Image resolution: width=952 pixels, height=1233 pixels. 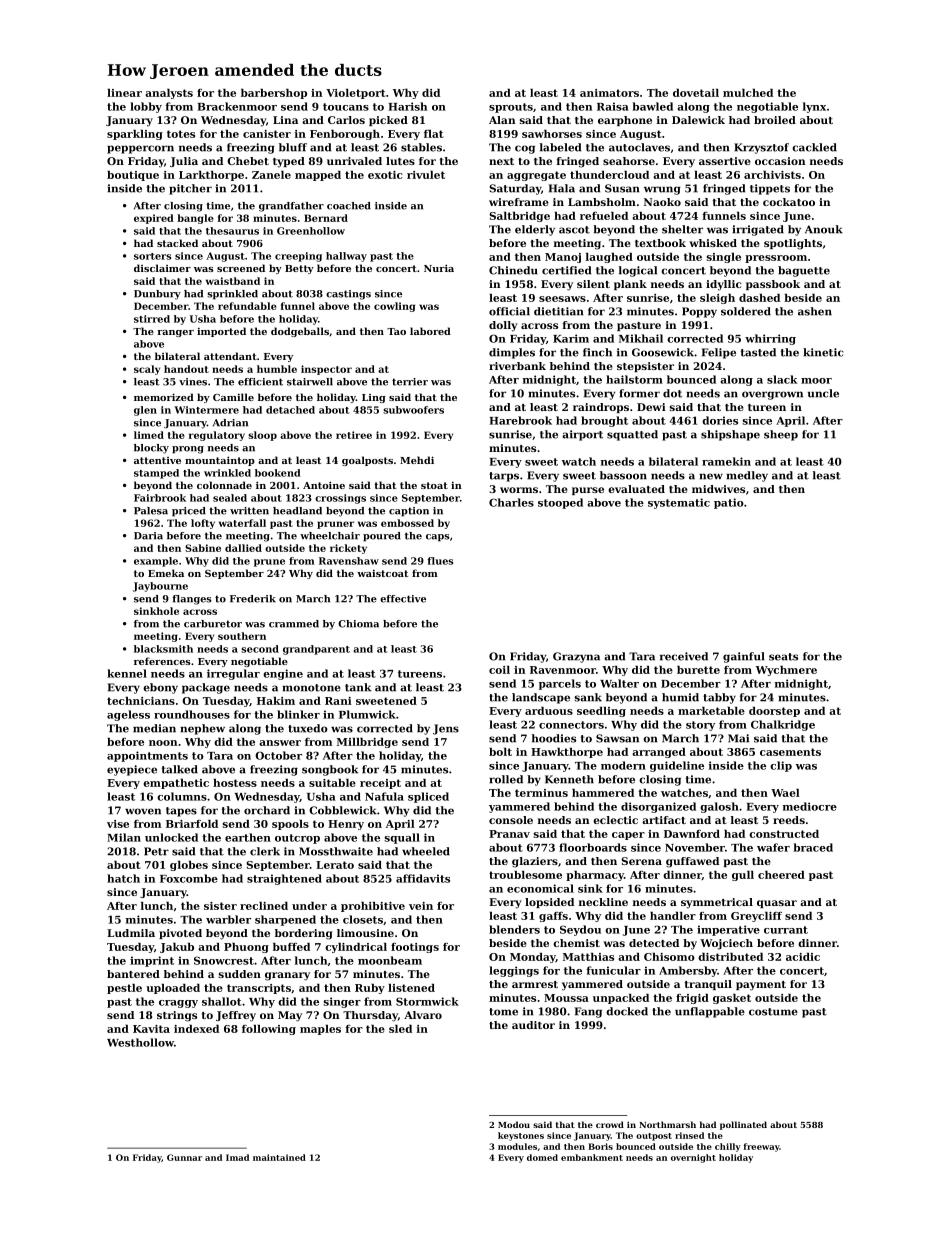 I want to click on irrigated, so click(x=758, y=230).
